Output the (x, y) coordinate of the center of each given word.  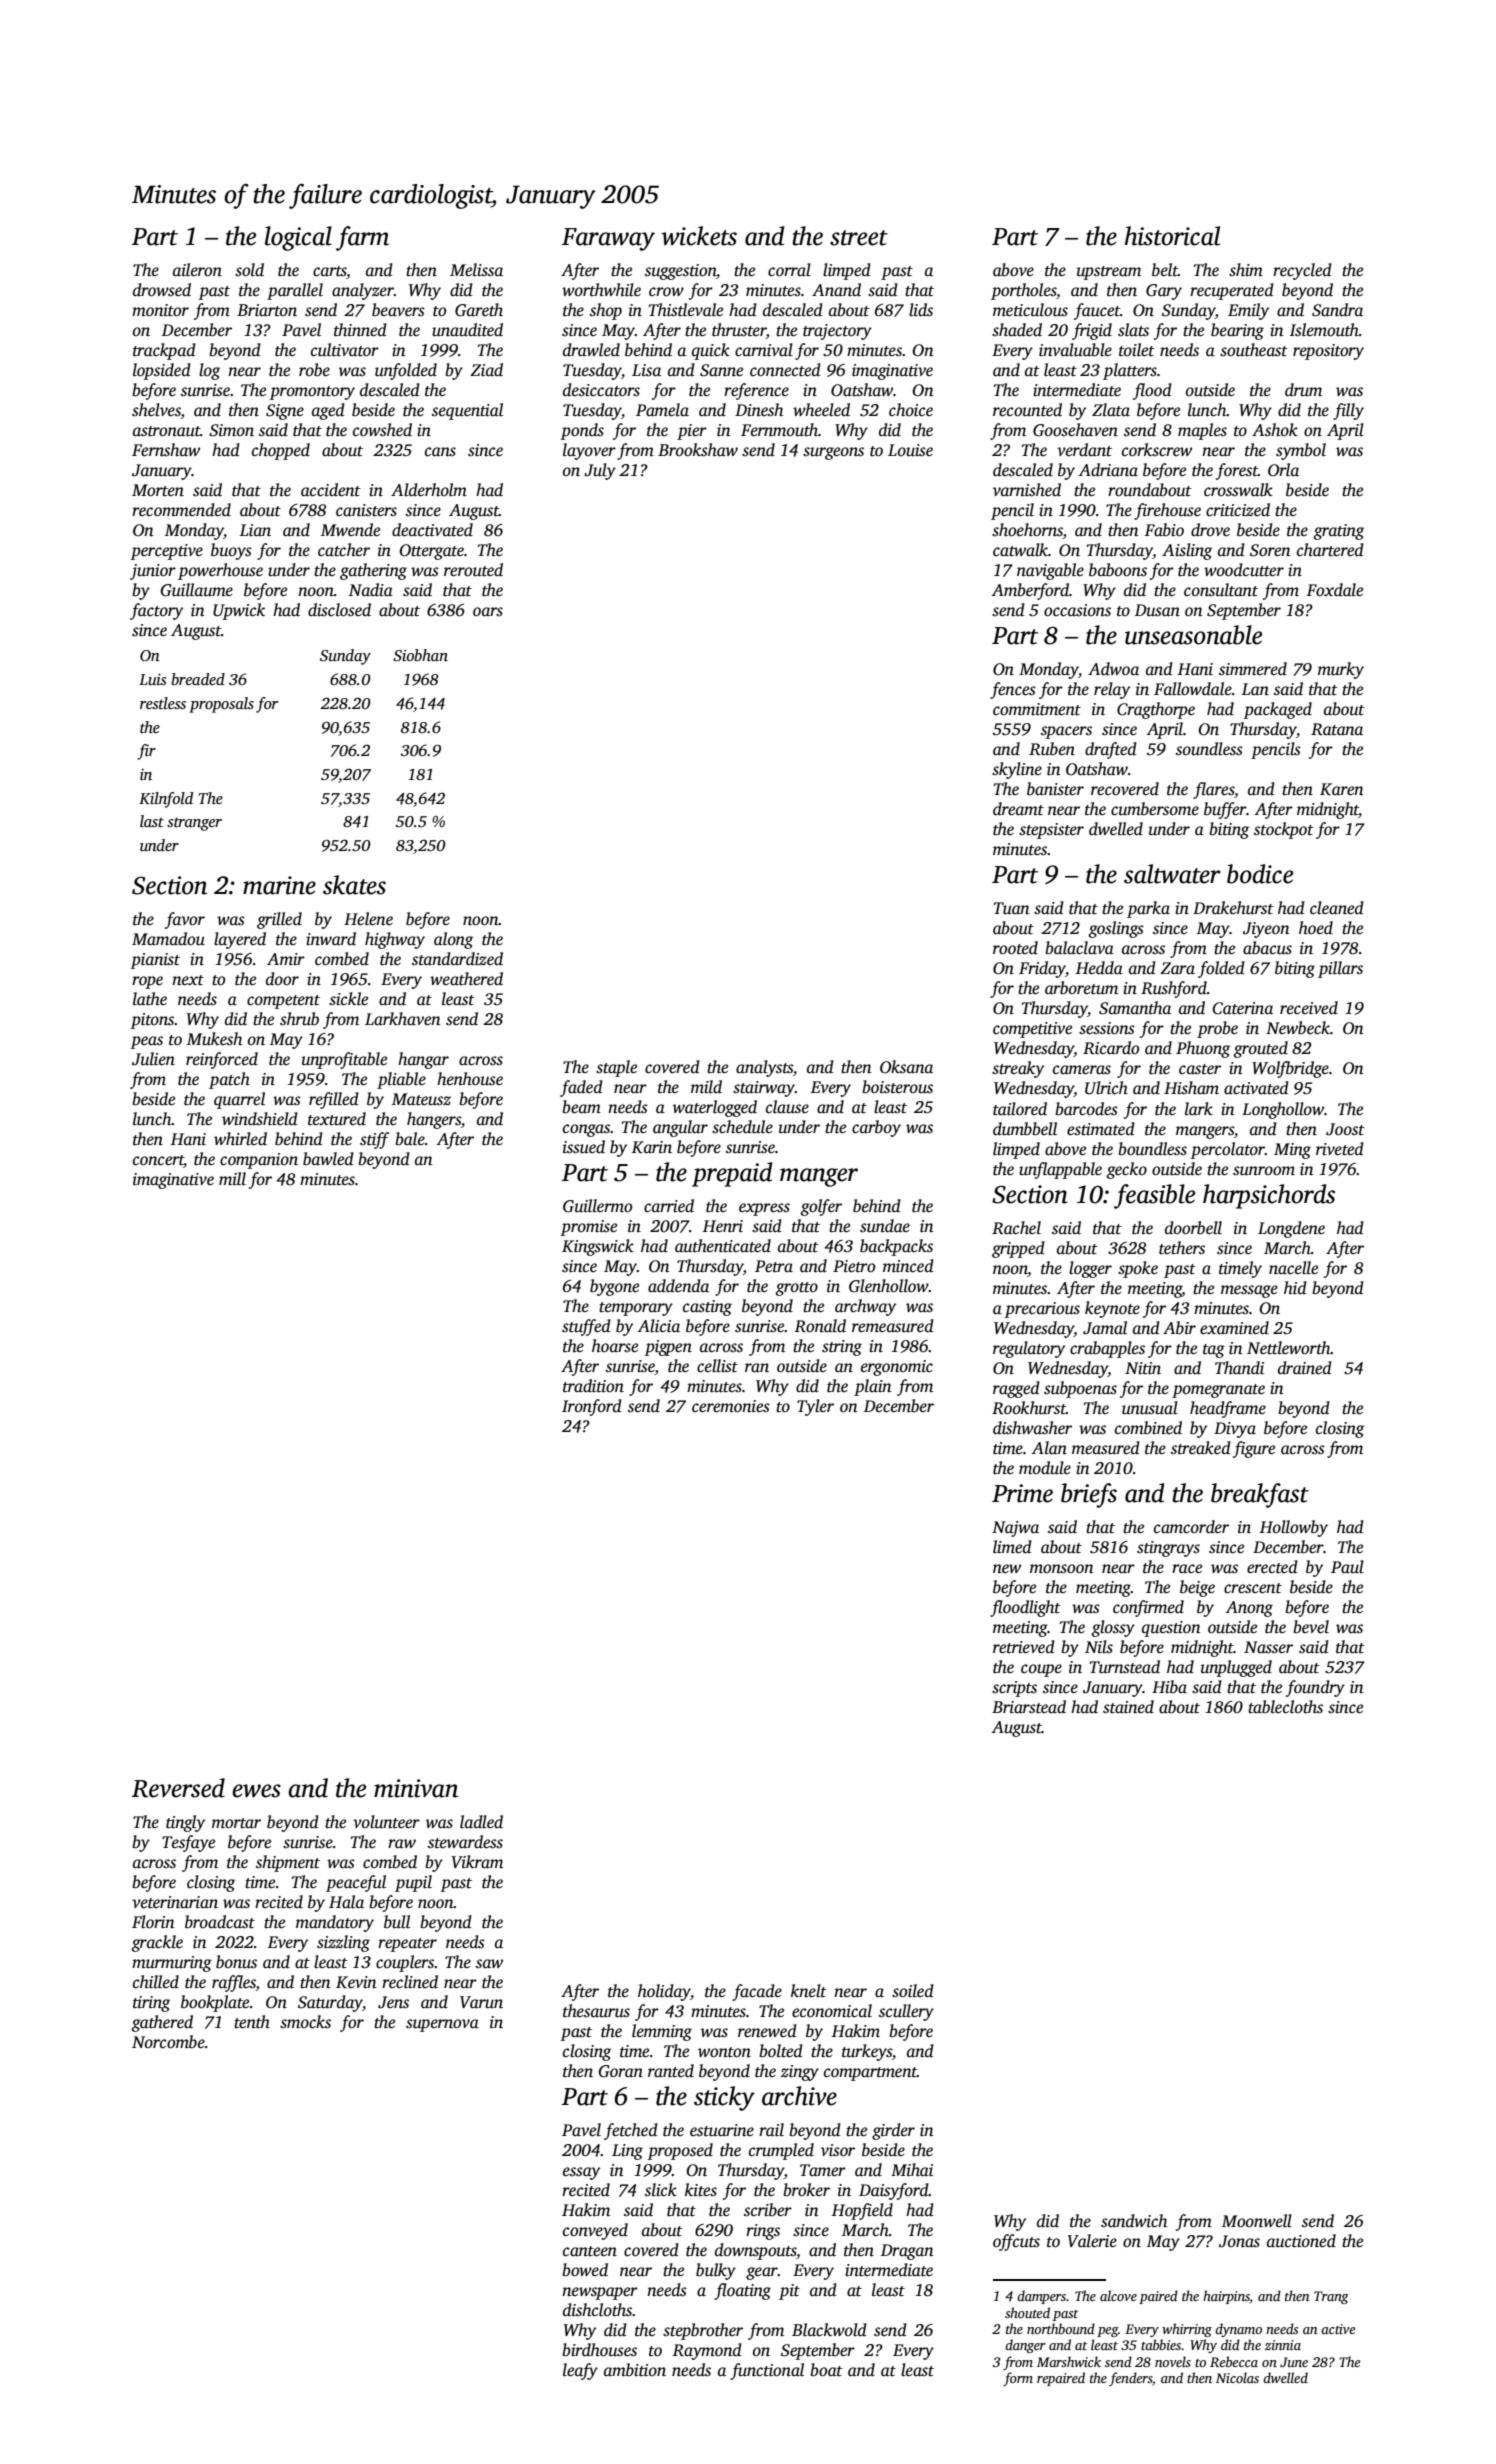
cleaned (1337, 908)
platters (1130, 371)
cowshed (382, 430)
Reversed (178, 1788)
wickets (699, 236)
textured (337, 1119)
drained (1305, 1368)
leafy (580, 2371)
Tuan (1012, 908)
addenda (678, 1286)
